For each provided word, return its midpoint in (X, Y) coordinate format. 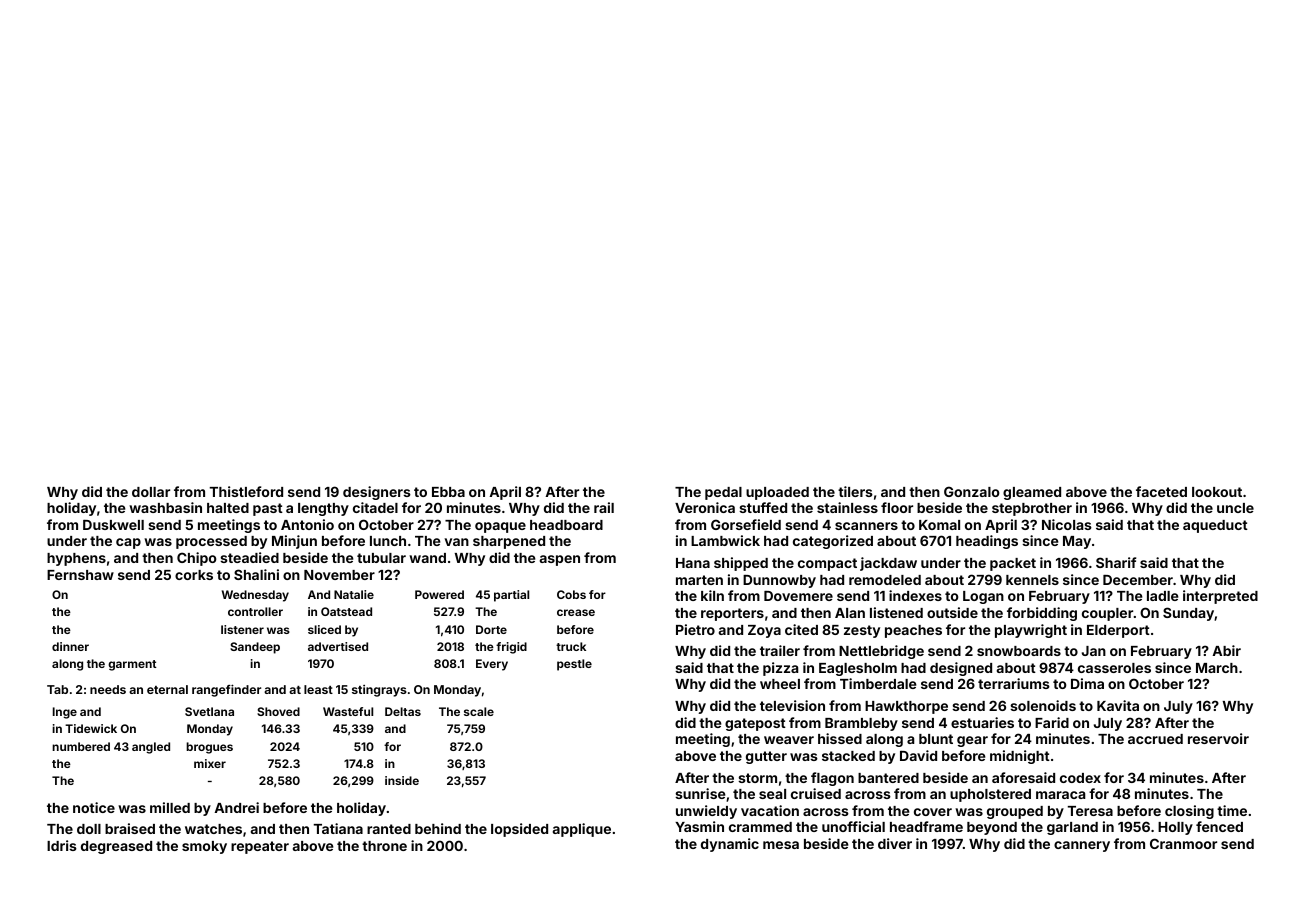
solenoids (1043, 705)
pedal (723, 493)
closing (1189, 812)
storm (757, 778)
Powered (439, 594)
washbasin (165, 507)
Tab (57, 689)
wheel (780, 684)
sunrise (700, 793)
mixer (210, 763)
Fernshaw (80, 575)
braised (130, 828)
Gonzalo (972, 491)
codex (1080, 778)
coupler (1107, 614)
